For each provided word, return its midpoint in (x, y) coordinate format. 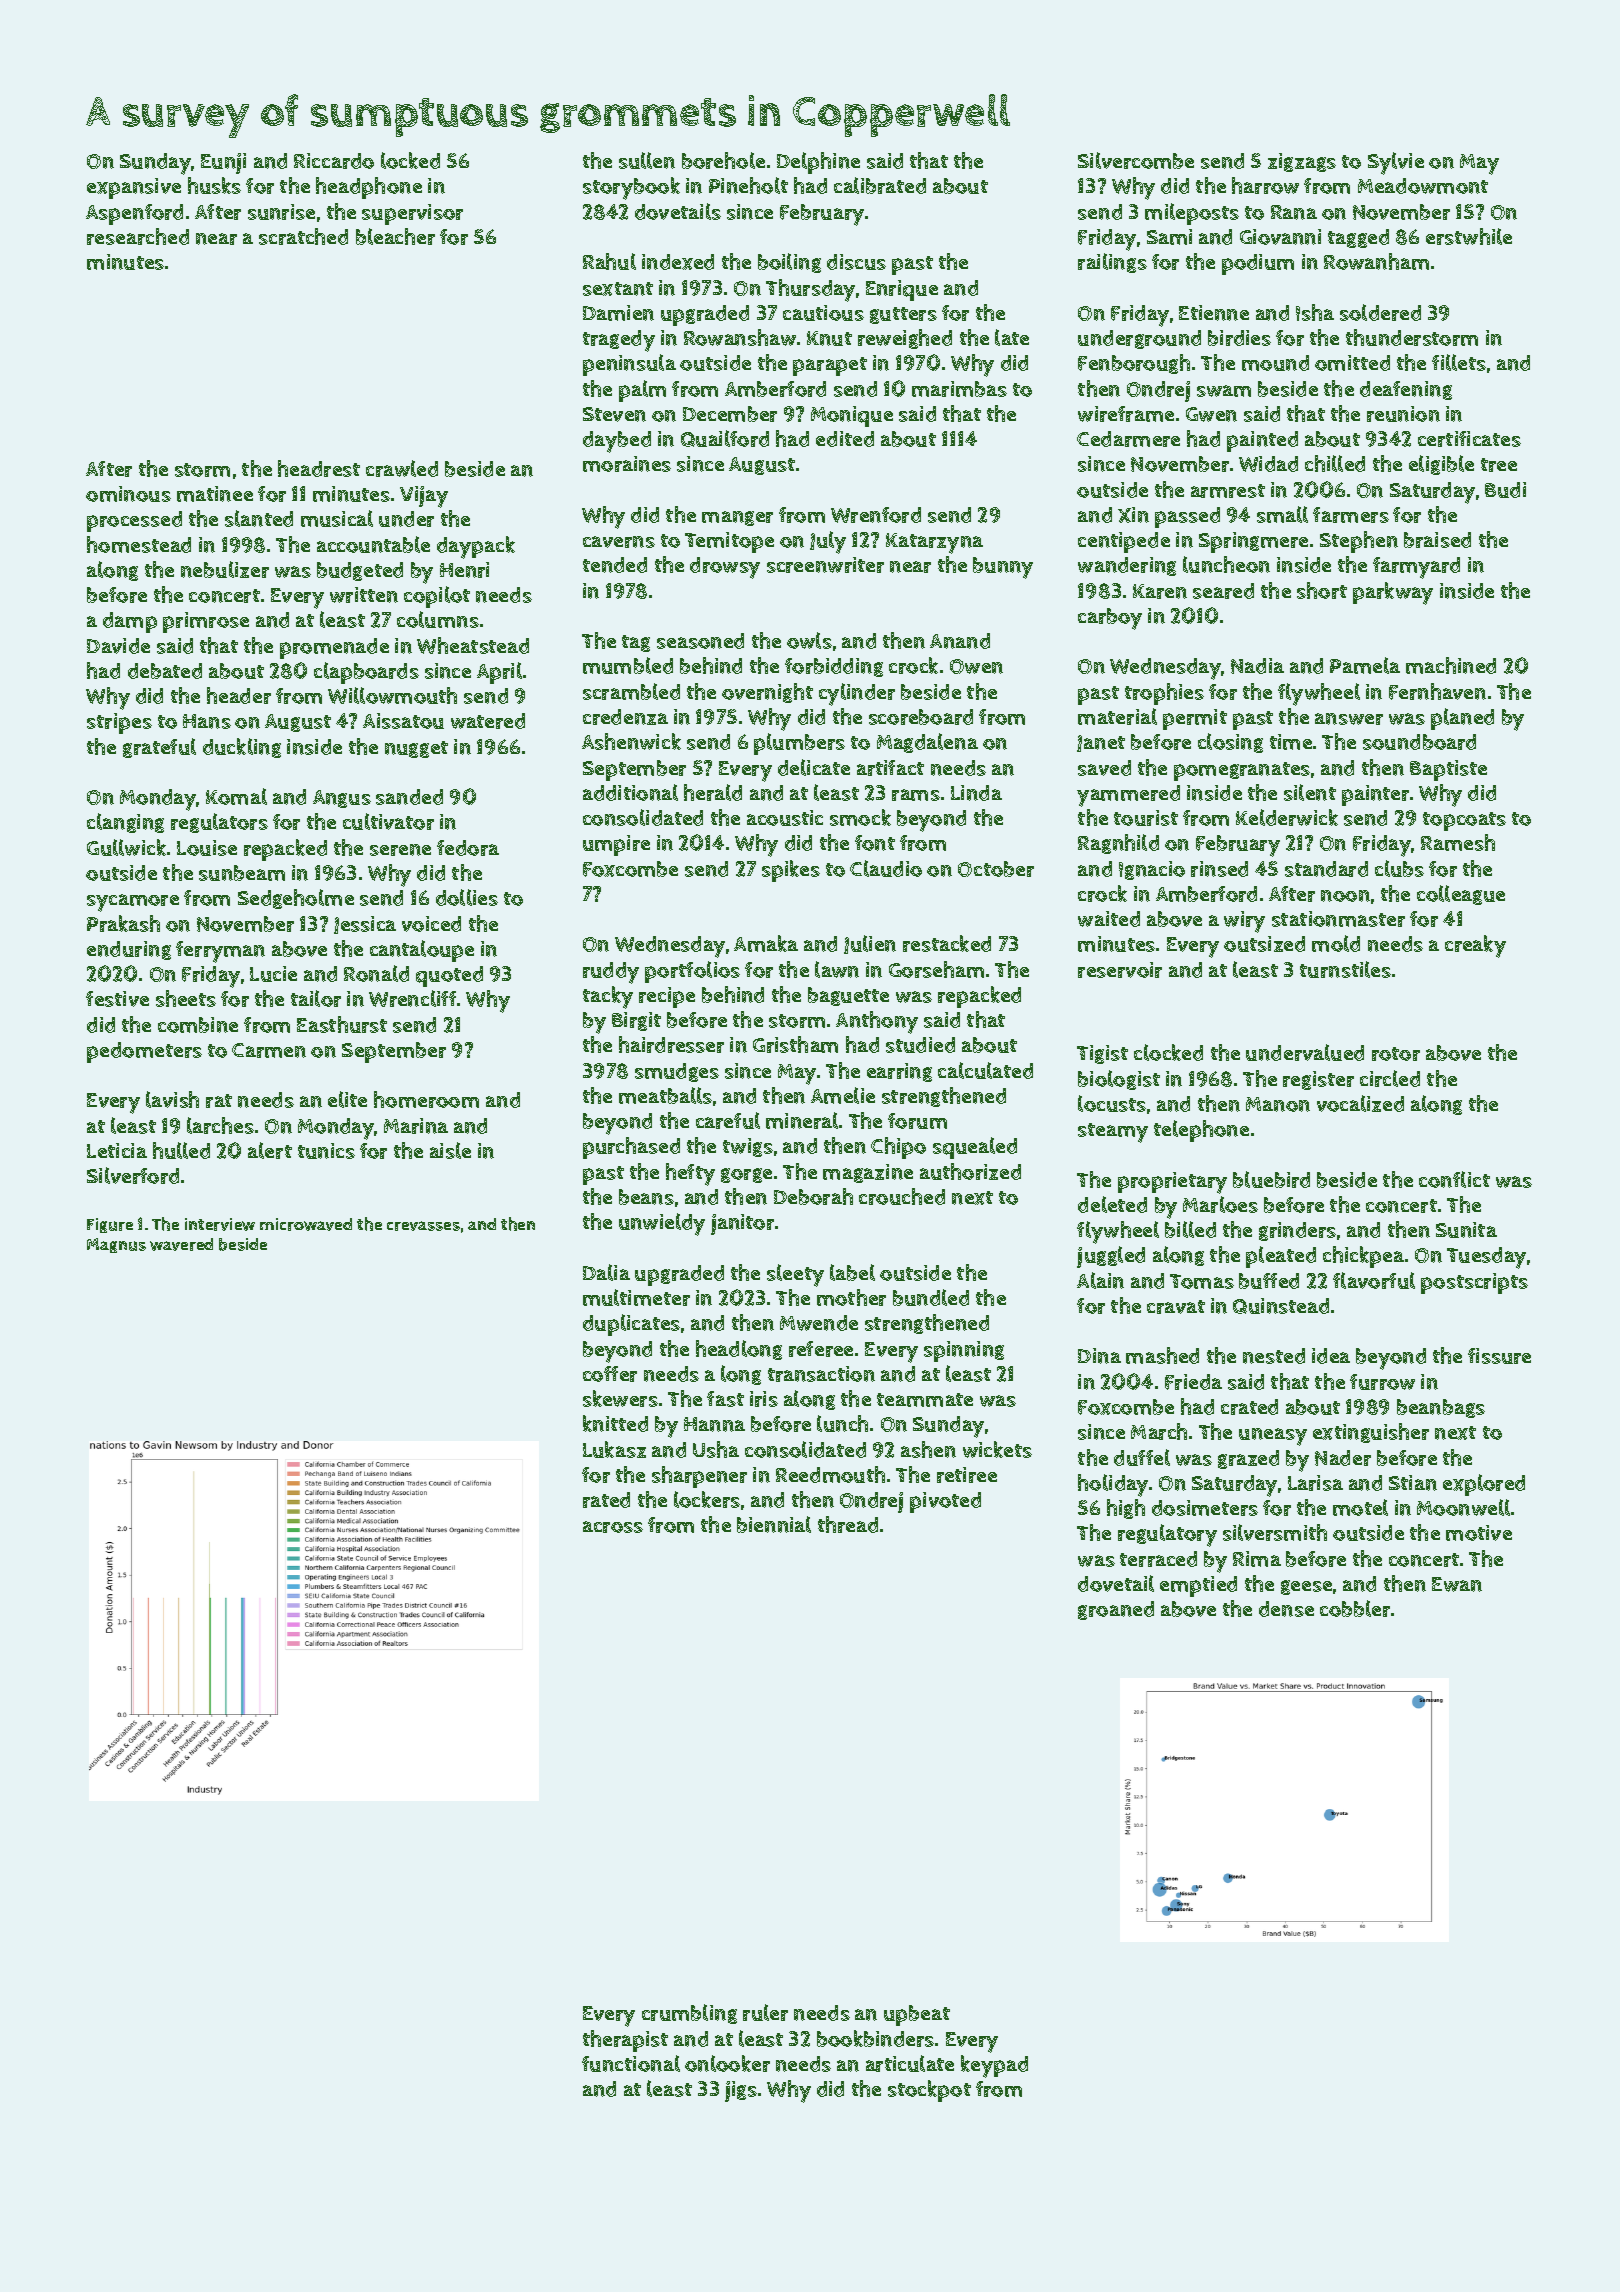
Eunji (223, 163)
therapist (625, 2041)
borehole (723, 160)
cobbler (1355, 1608)
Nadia (1257, 666)
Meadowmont (1423, 186)
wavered (181, 1244)
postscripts (1474, 1283)
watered (488, 721)
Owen (976, 666)
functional (631, 2063)
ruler (765, 2012)
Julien (870, 944)
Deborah (813, 1196)
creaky (1475, 946)
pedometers (144, 1052)
